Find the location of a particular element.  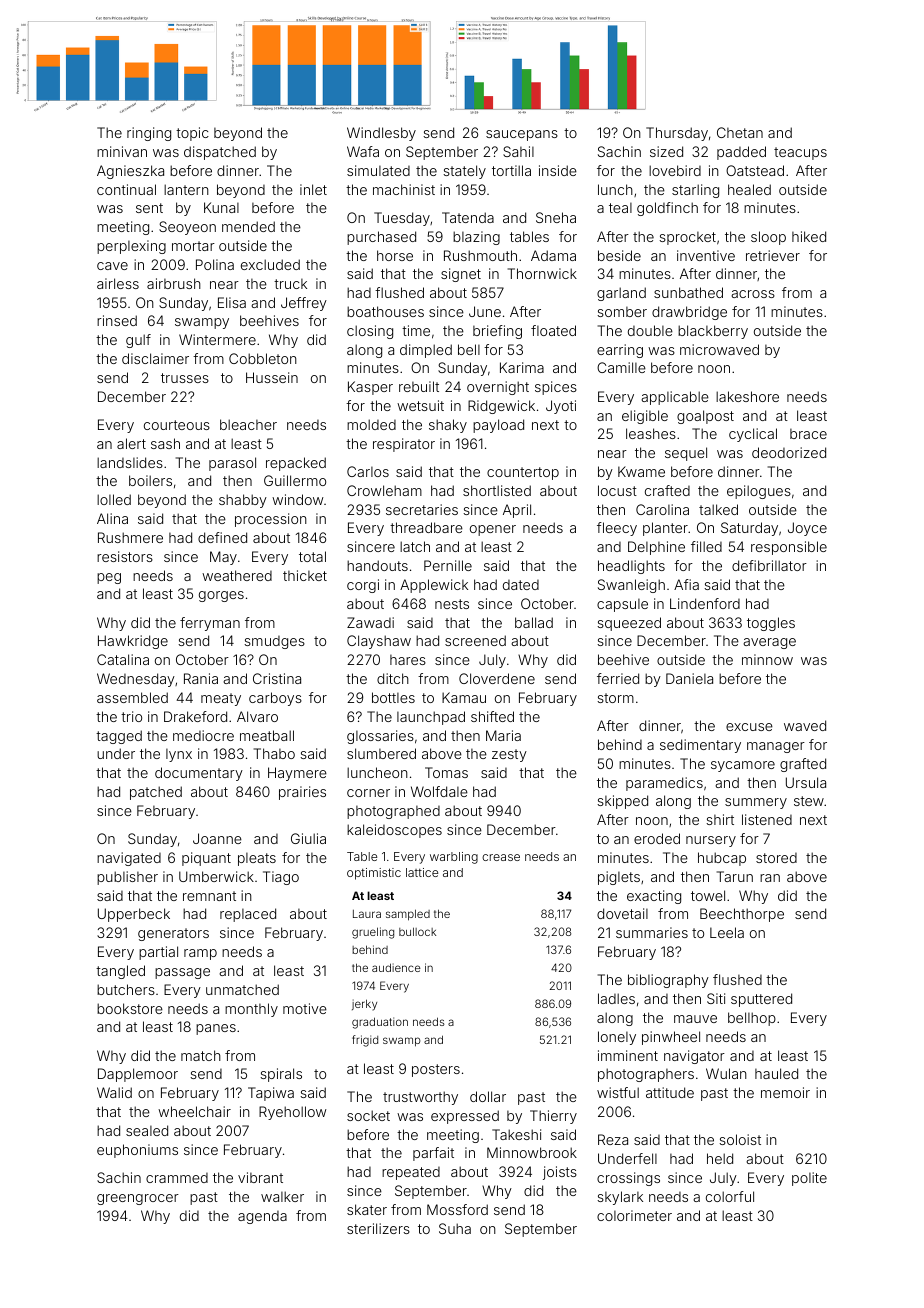

bookstore is located at coordinates (130, 1008).
